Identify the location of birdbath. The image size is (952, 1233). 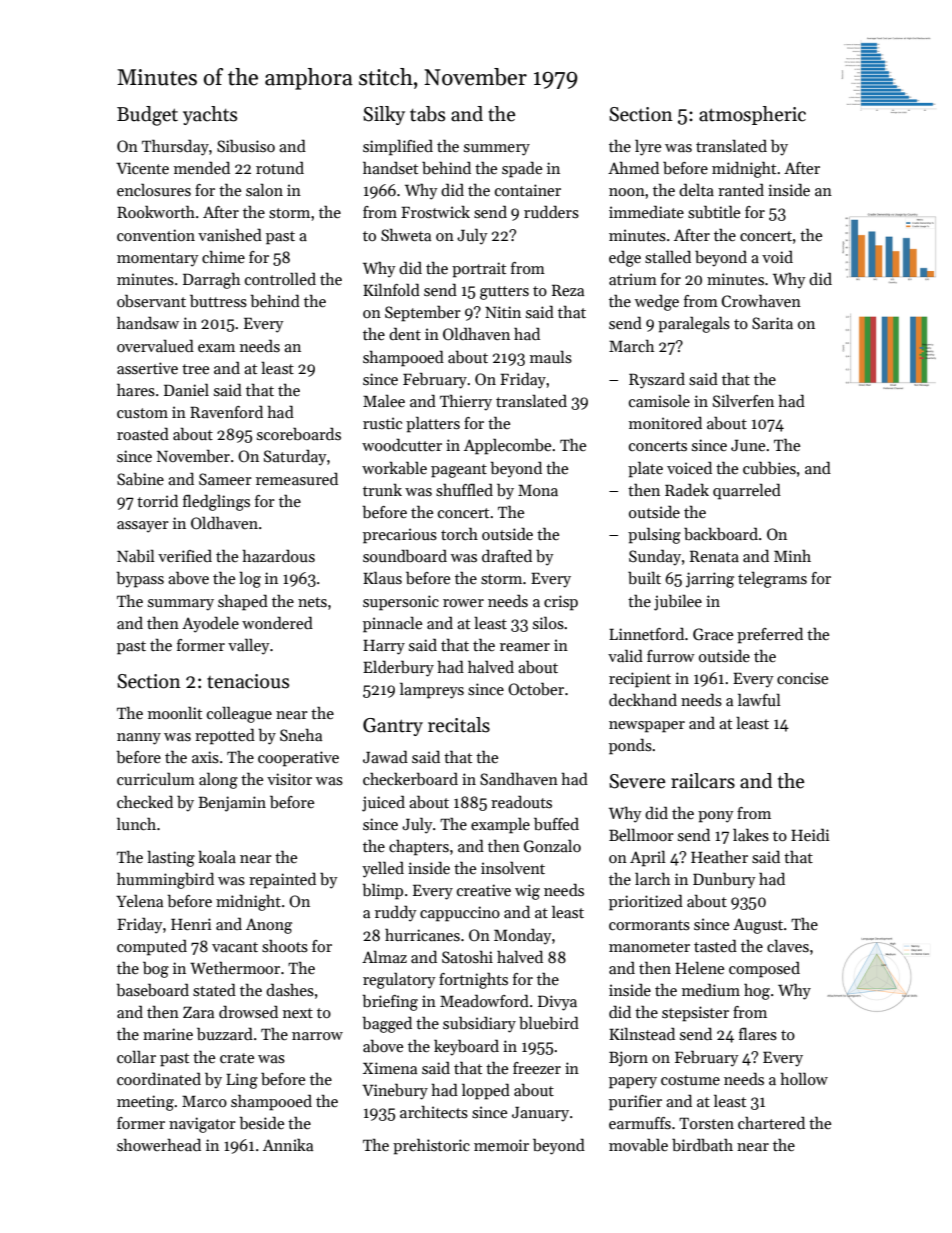
(702, 1144).
